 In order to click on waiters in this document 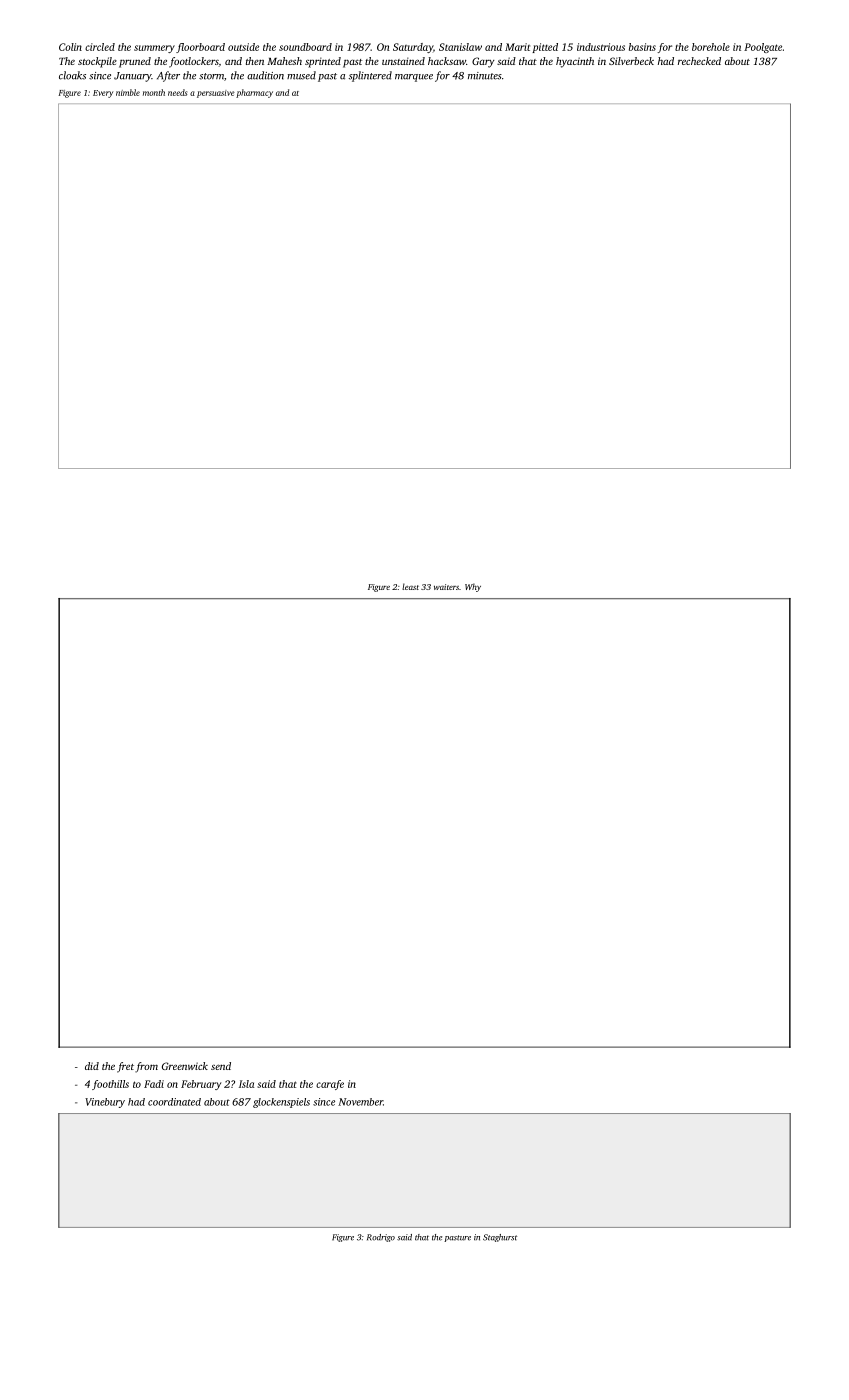, I will do `click(446, 587)`.
